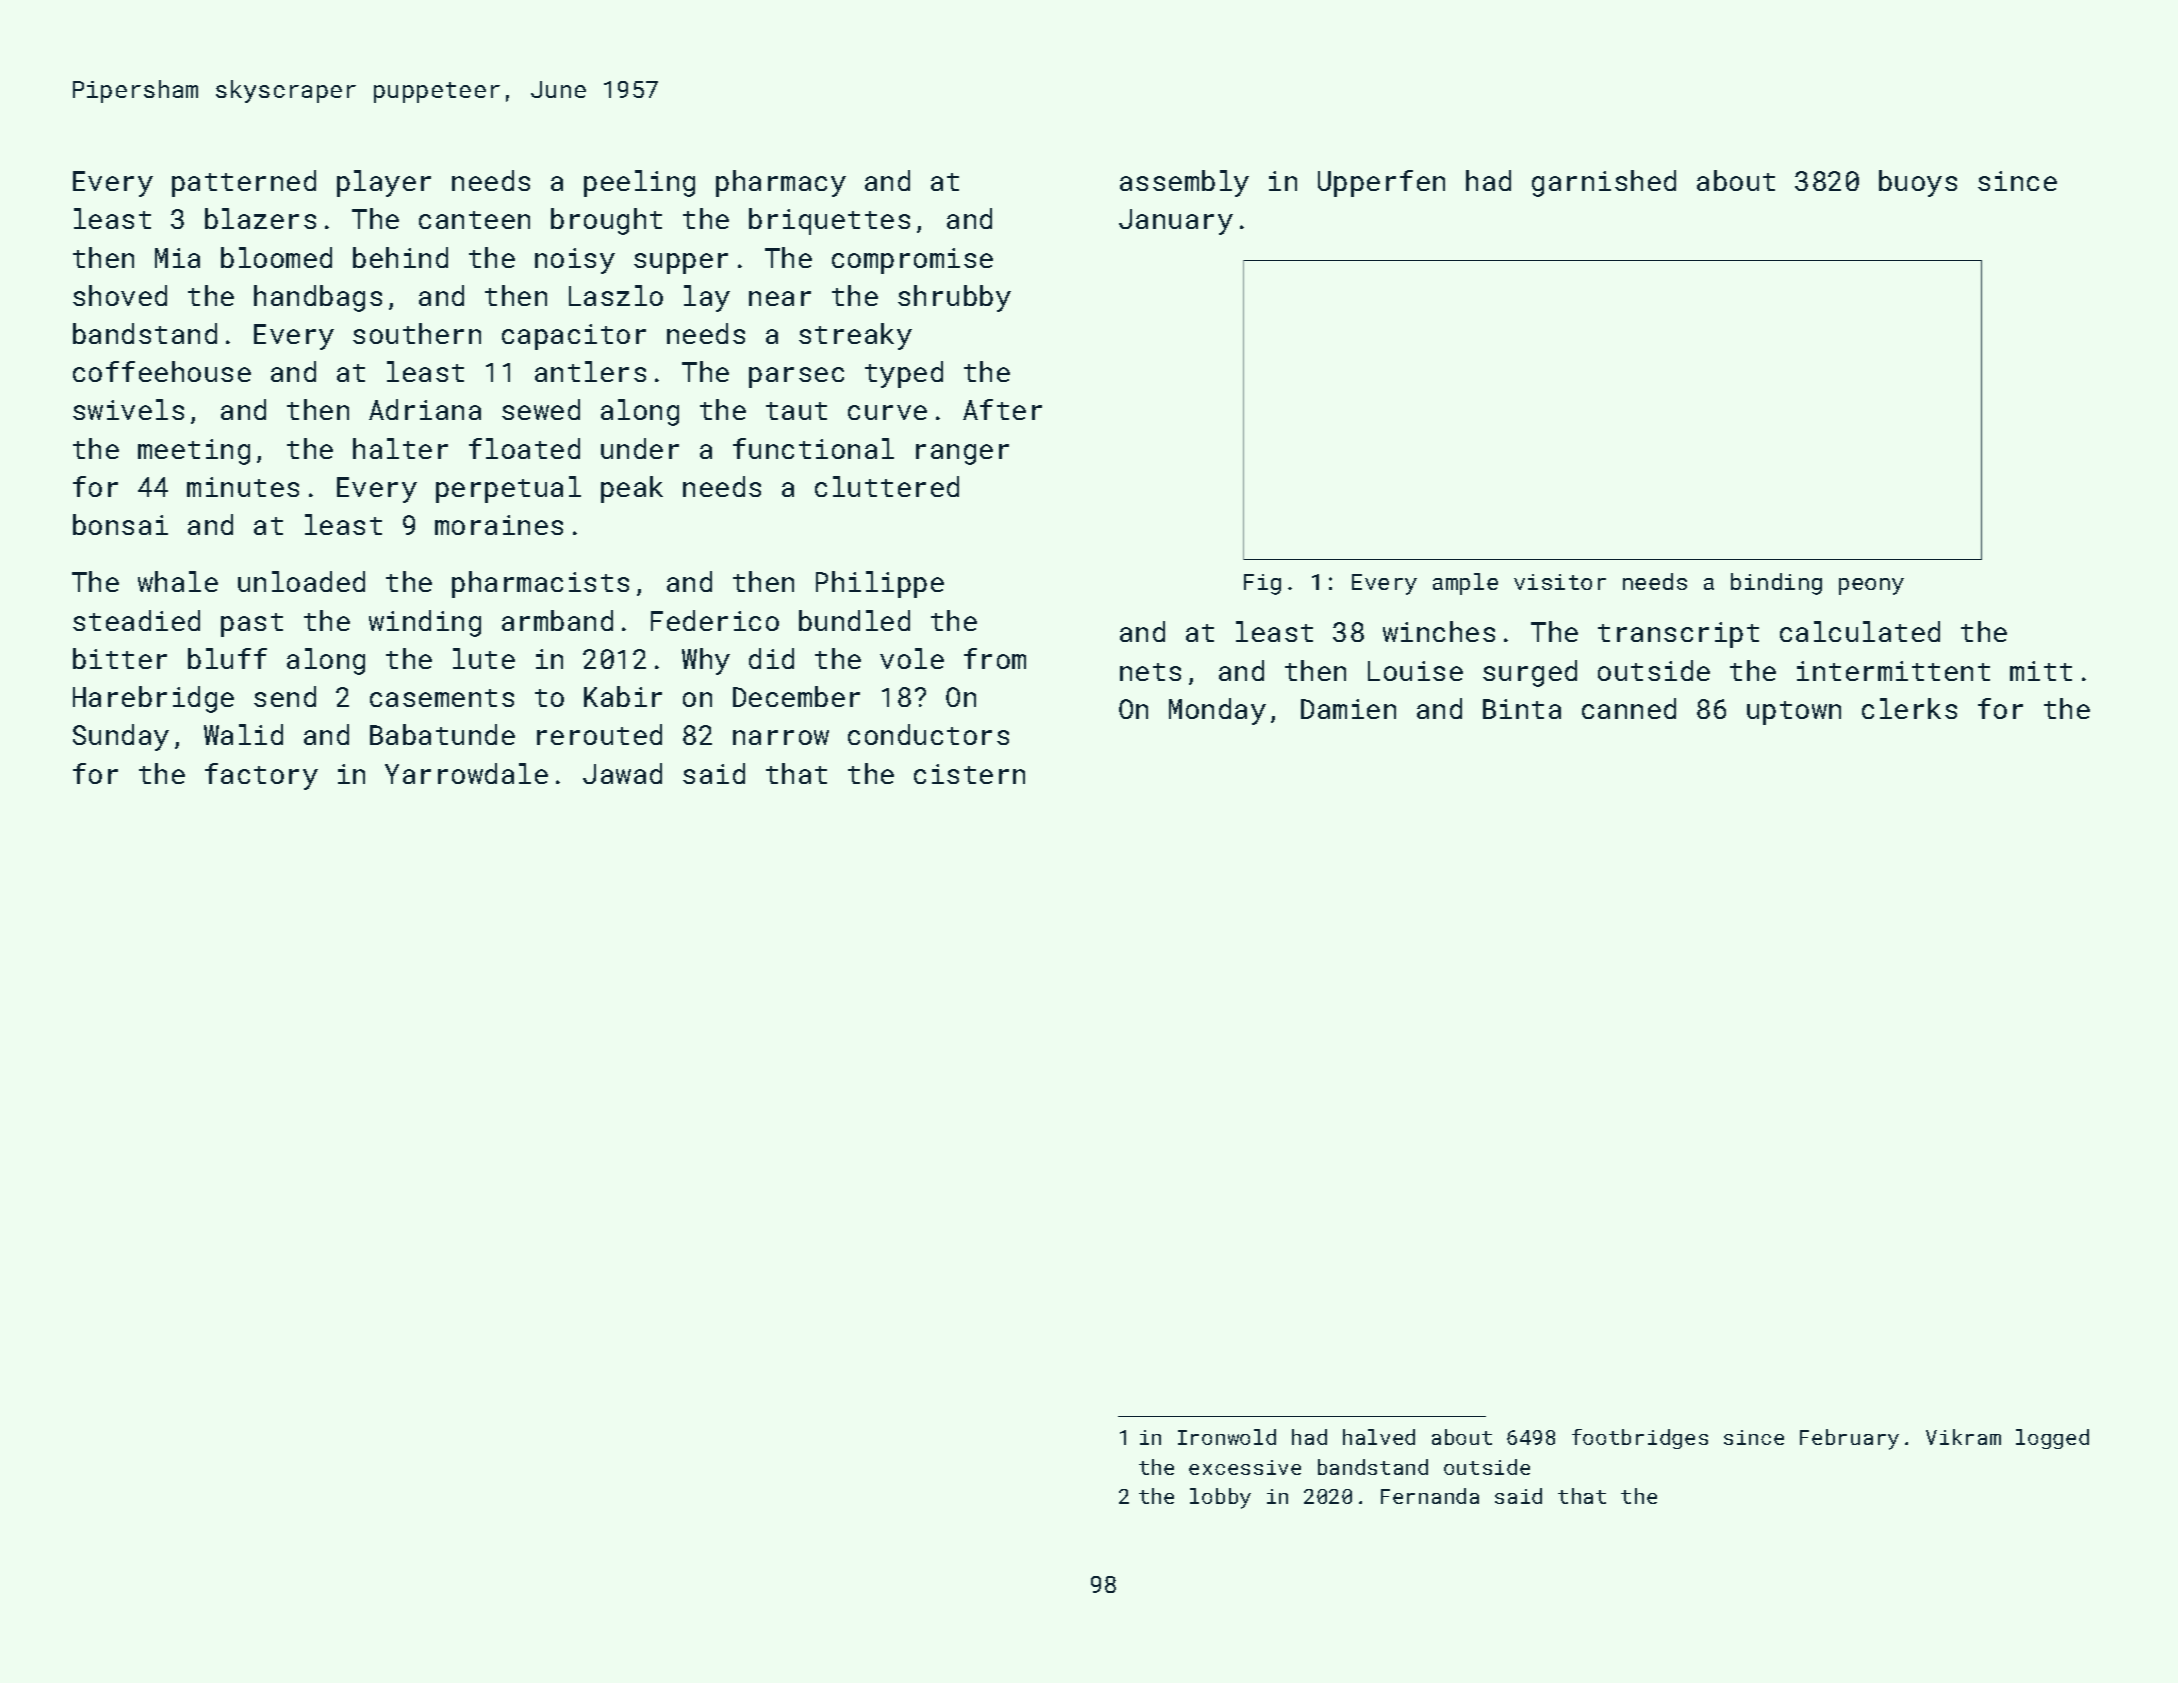 This document has width=2178, height=1683. What do you see at coordinates (466, 773) in the document?
I see `Yarrowdale` at bounding box center [466, 773].
